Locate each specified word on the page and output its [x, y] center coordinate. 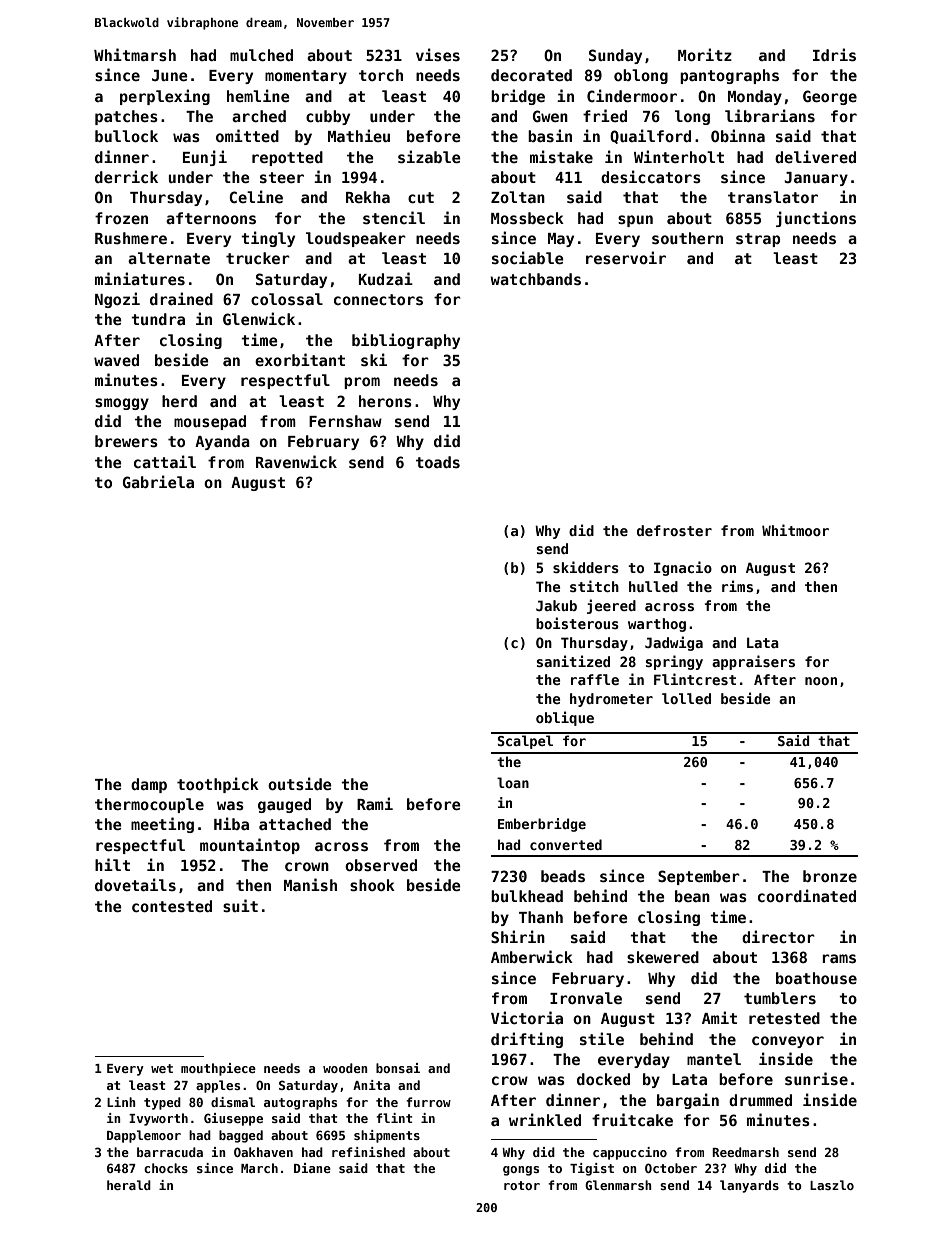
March [259, 1168]
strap [758, 240]
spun [635, 221]
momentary [306, 77]
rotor [522, 1185]
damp [149, 785]
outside [300, 783]
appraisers [753, 662]
